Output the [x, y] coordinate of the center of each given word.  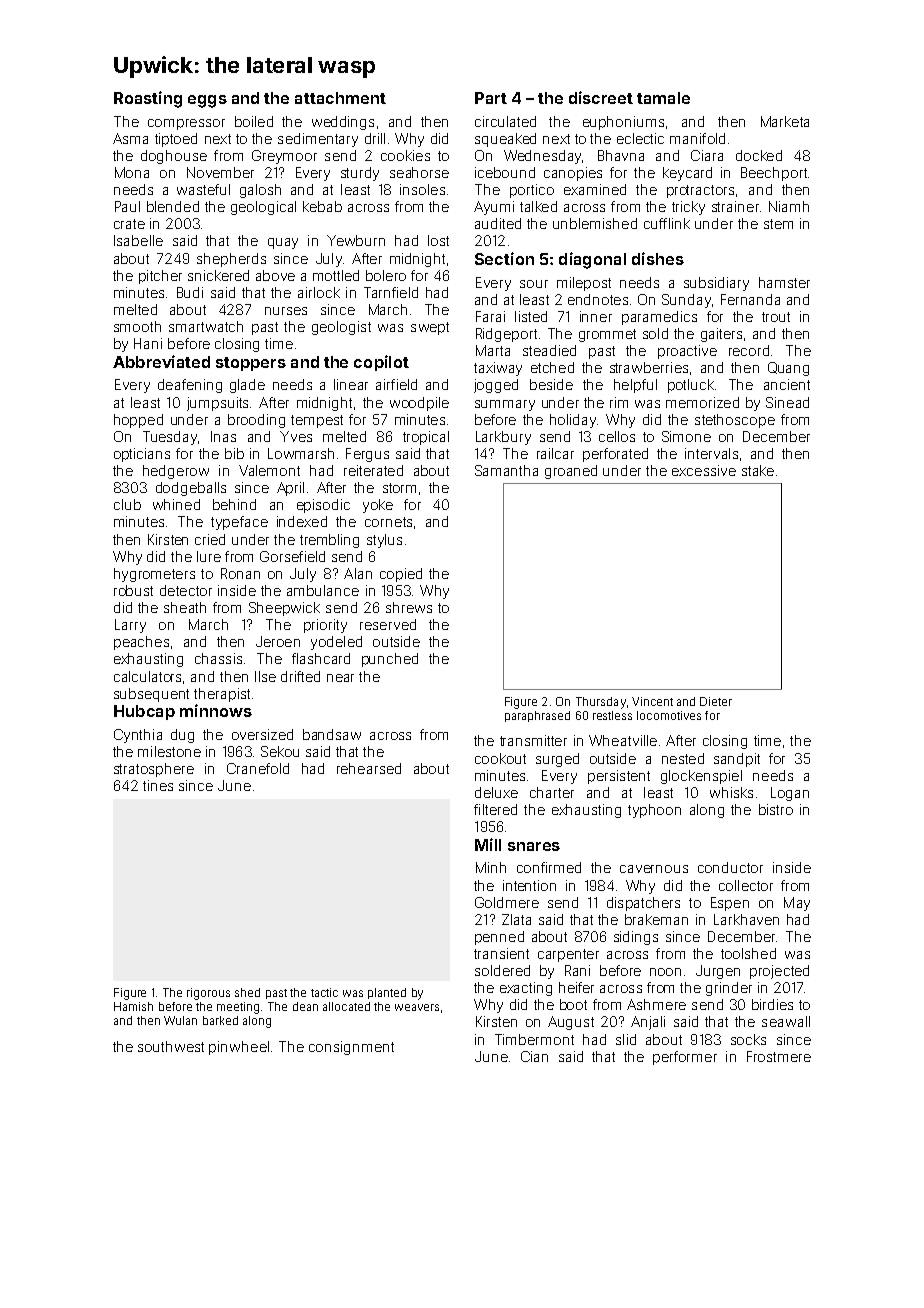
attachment [340, 98]
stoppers [251, 364]
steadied [549, 350]
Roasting [148, 99]
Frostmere [779, 1056]
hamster [784, 282]
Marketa [785, 121]
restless [612, 715]
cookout [500, 758]
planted [387, 993]
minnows [216, 710]
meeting [238, 1008]
